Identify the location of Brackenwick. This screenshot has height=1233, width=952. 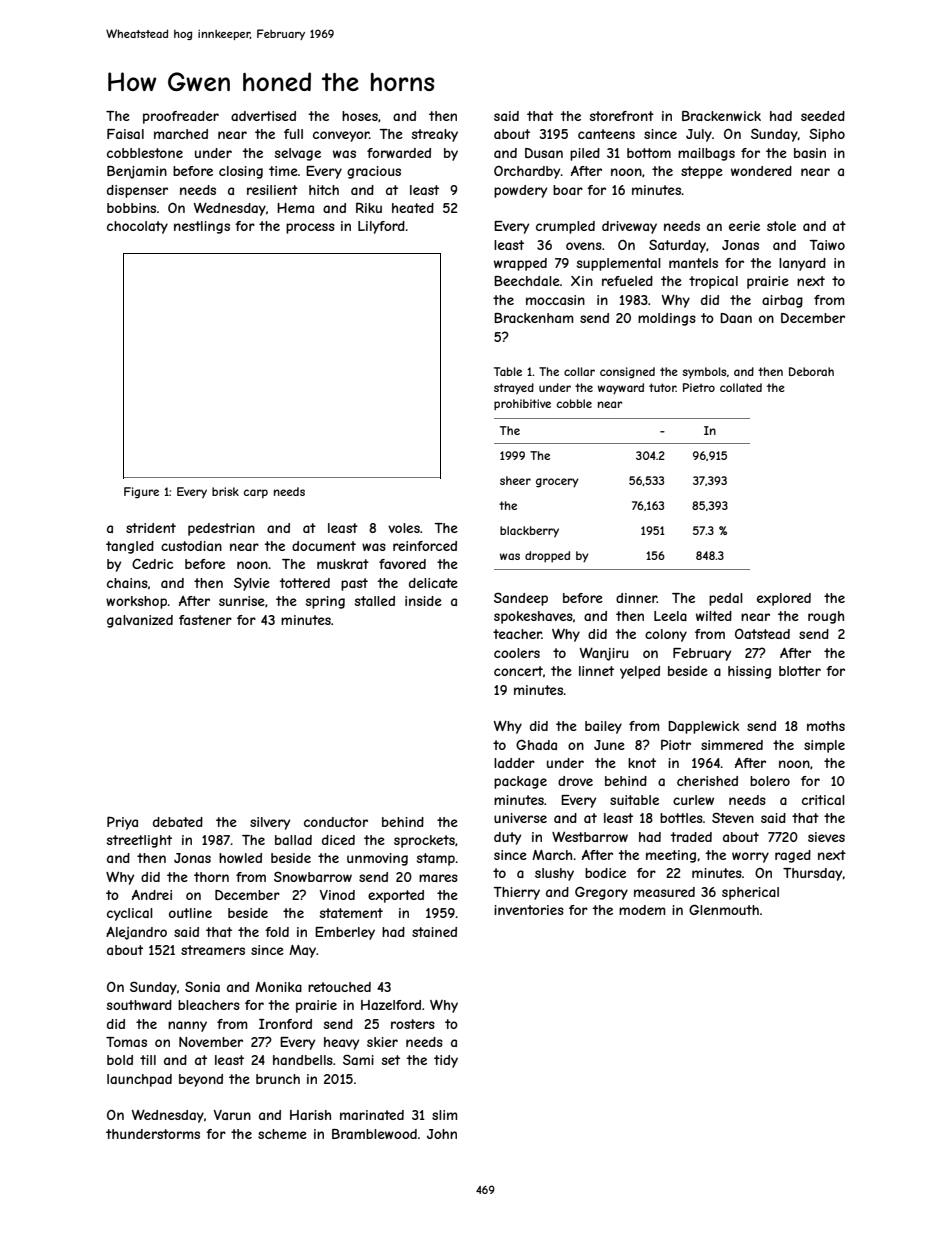
(721, 116).
